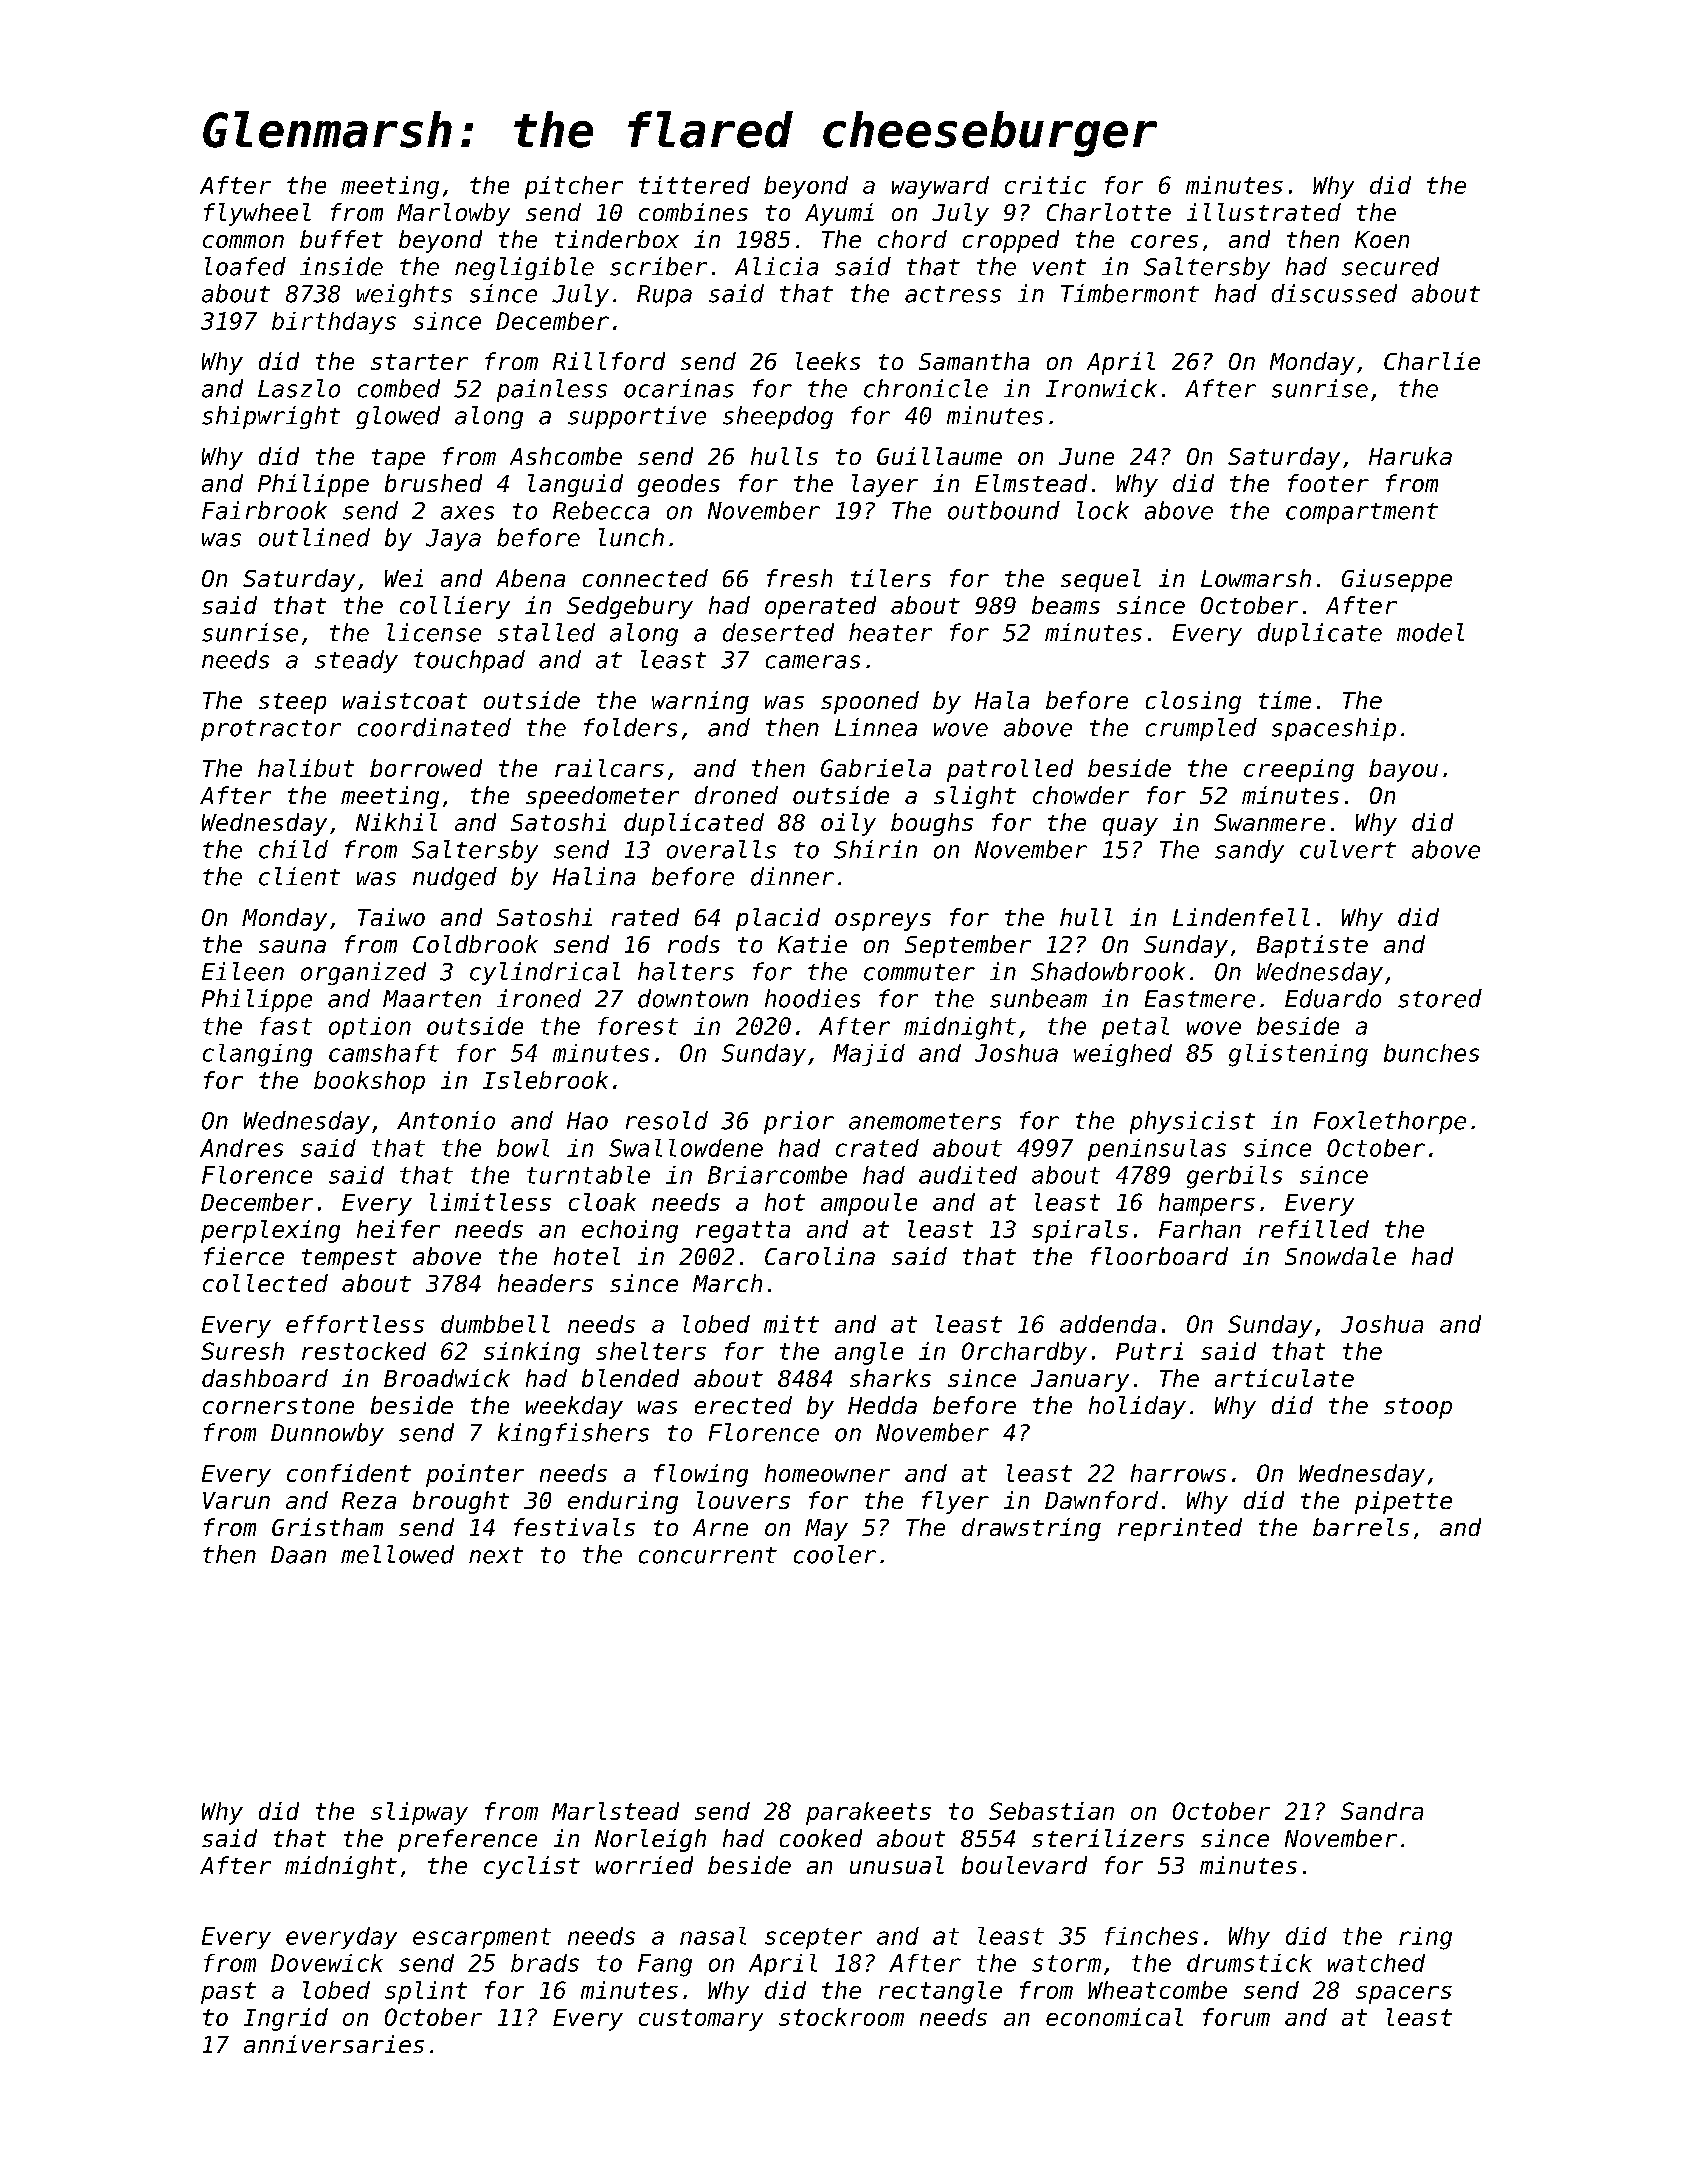 Image resolution: width=1683 pixels, height=2178 pixels. Describe the element at coordinates (257, 214) in the image. I see `flywheel` at that location.
